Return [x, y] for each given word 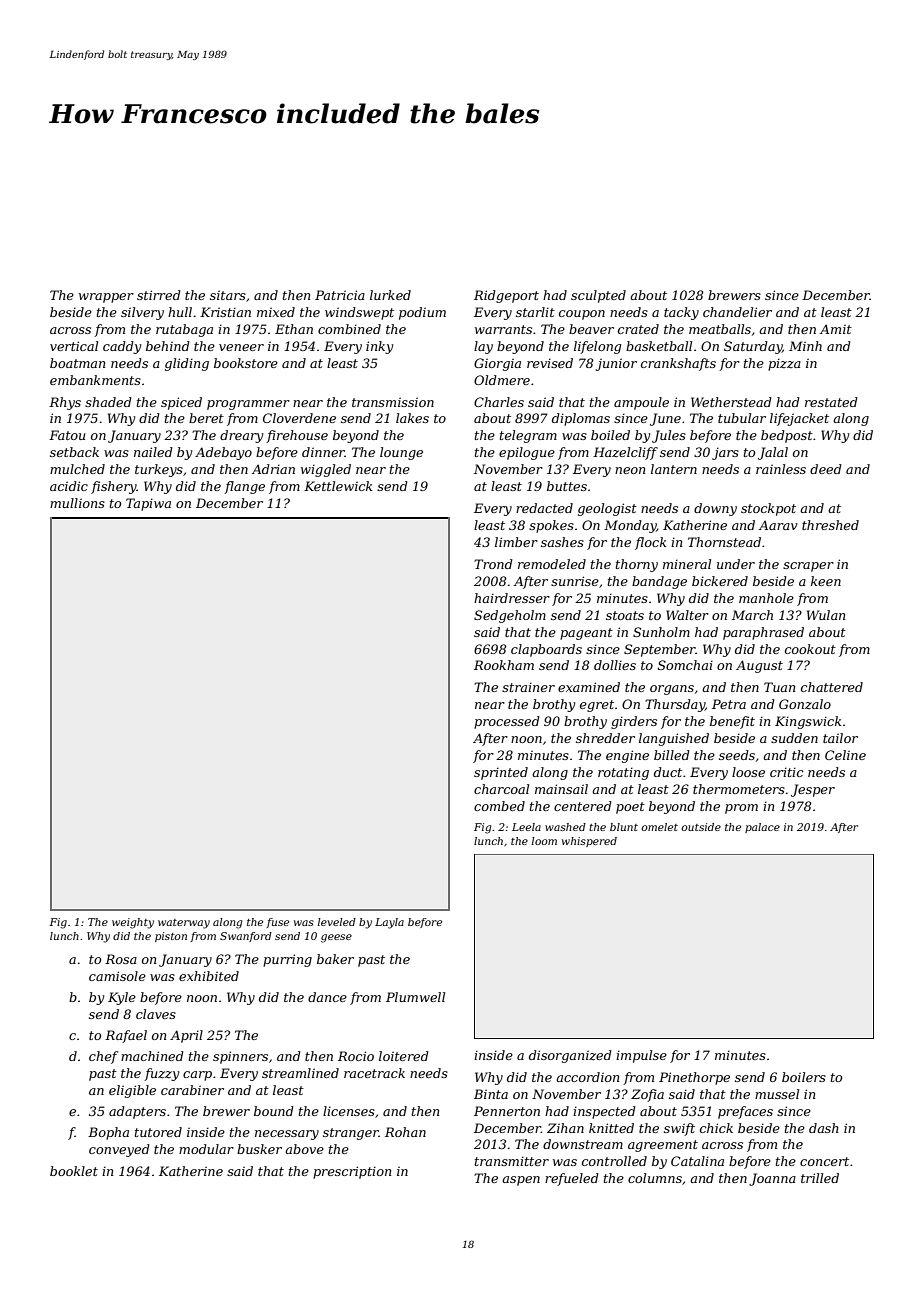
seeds [737, 755]
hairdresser [512, 598]
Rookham [504, 665]
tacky [681, 313]
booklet [74, 1171]
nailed [153, 452]
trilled [820, 1178]
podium [422, 313]
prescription [352, 1172]
